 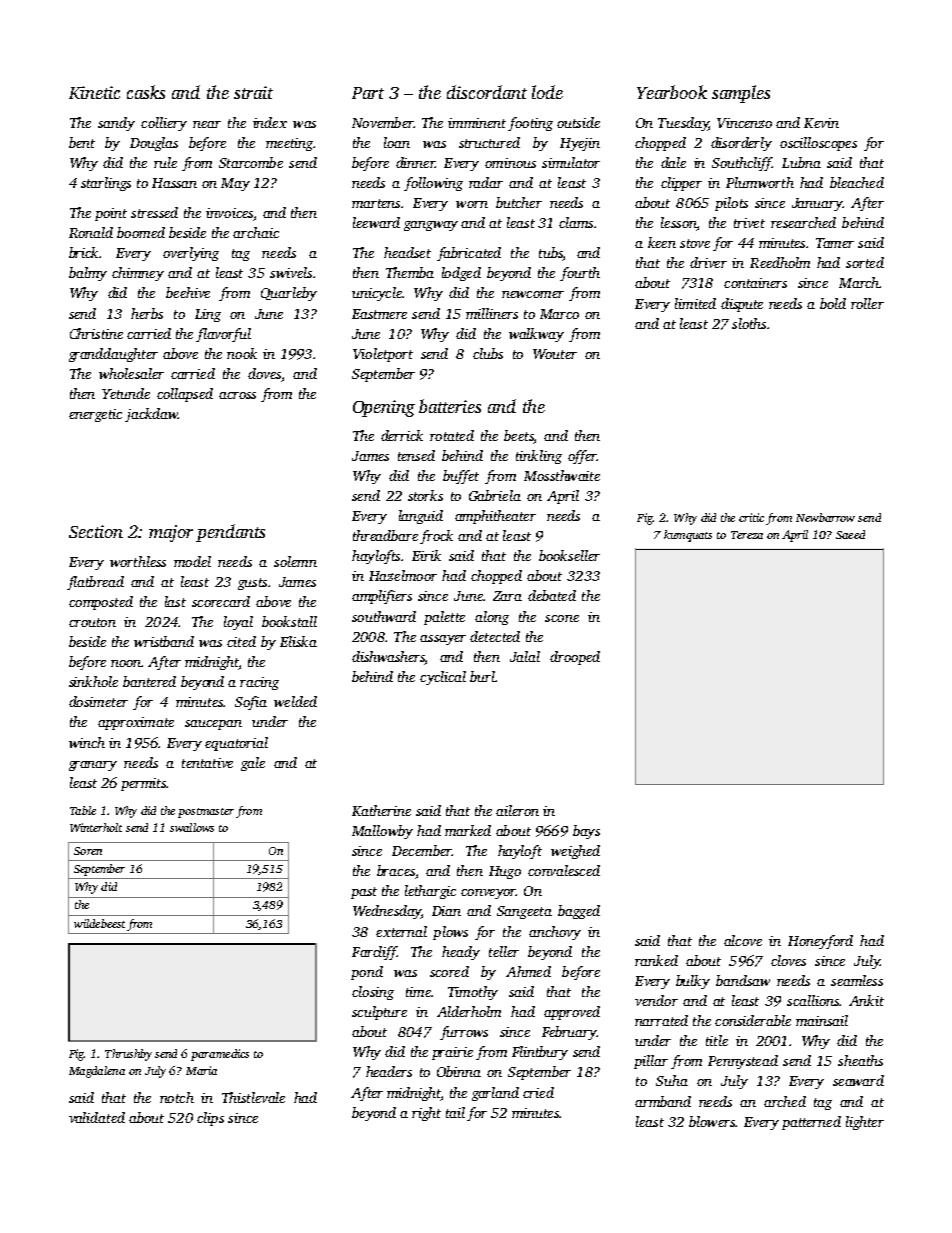 What do you see at coordinates (433, 184) in the page?
I see `following` at bounding box center [433, 184].
